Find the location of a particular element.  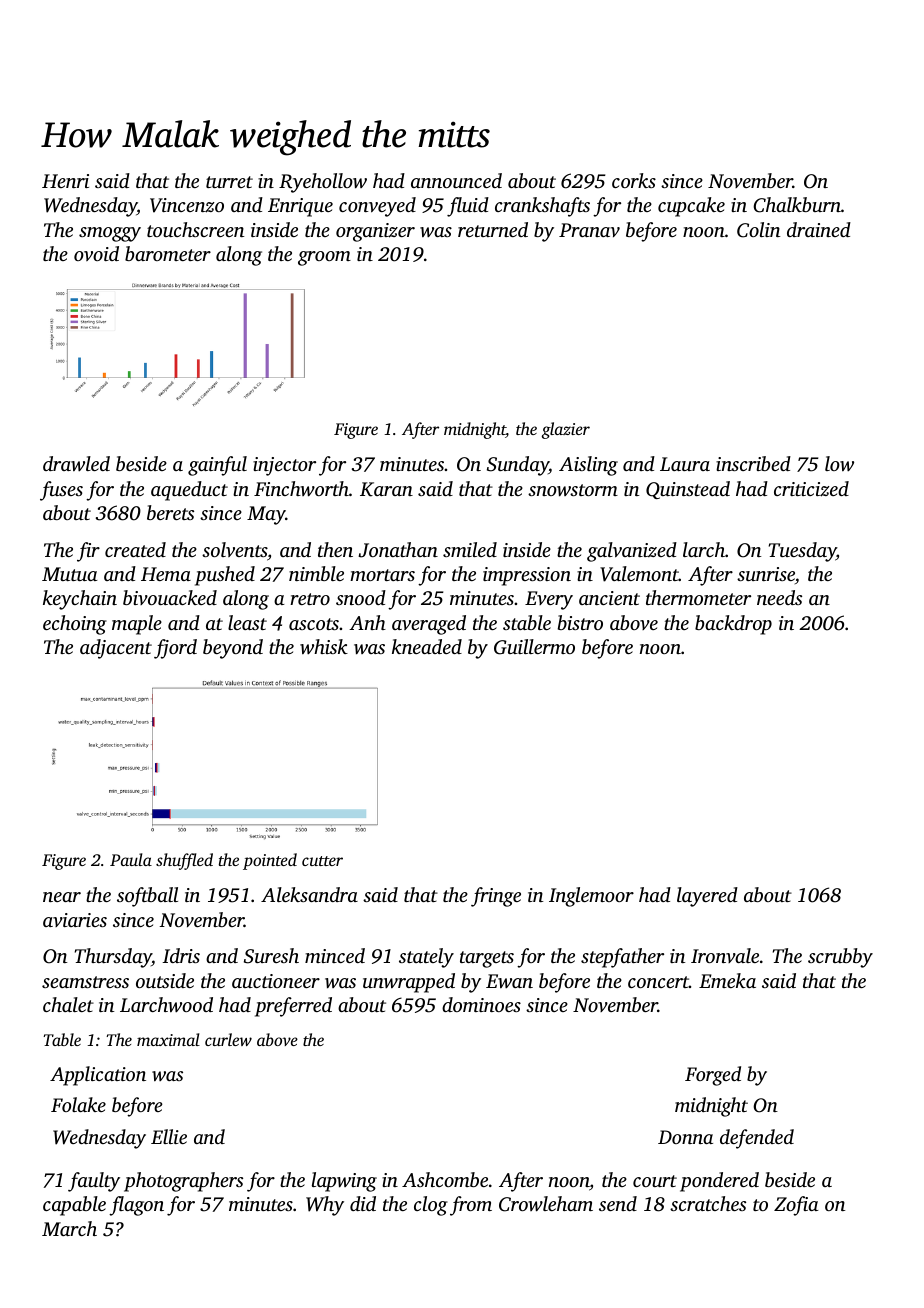

announced is located at coordinates (456, 180).
